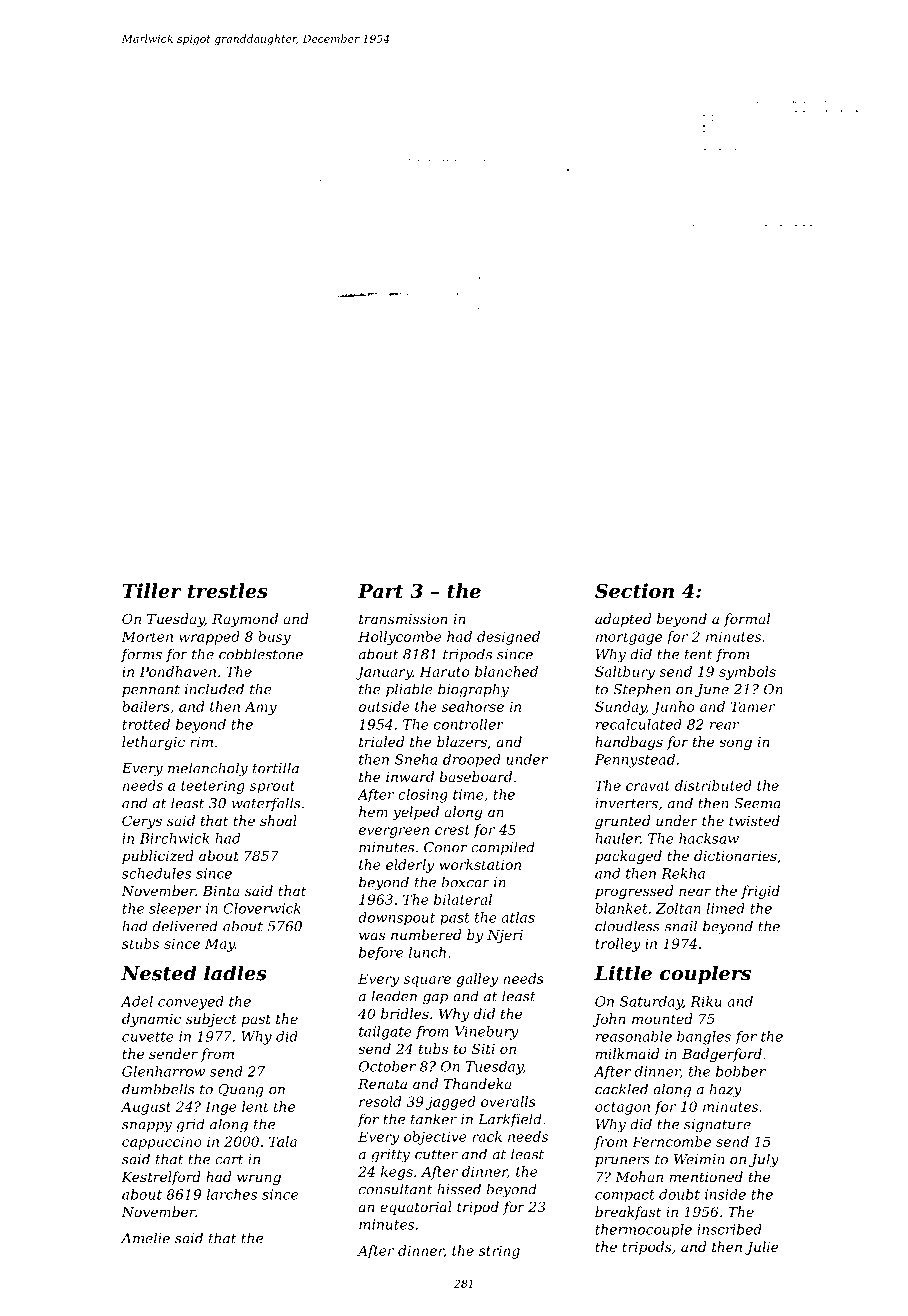 Image resolution: width=908 pixels, height=1316 pixels. Describe the element at coordinates (211, 1020) in the image. I see `subject` at that location.
